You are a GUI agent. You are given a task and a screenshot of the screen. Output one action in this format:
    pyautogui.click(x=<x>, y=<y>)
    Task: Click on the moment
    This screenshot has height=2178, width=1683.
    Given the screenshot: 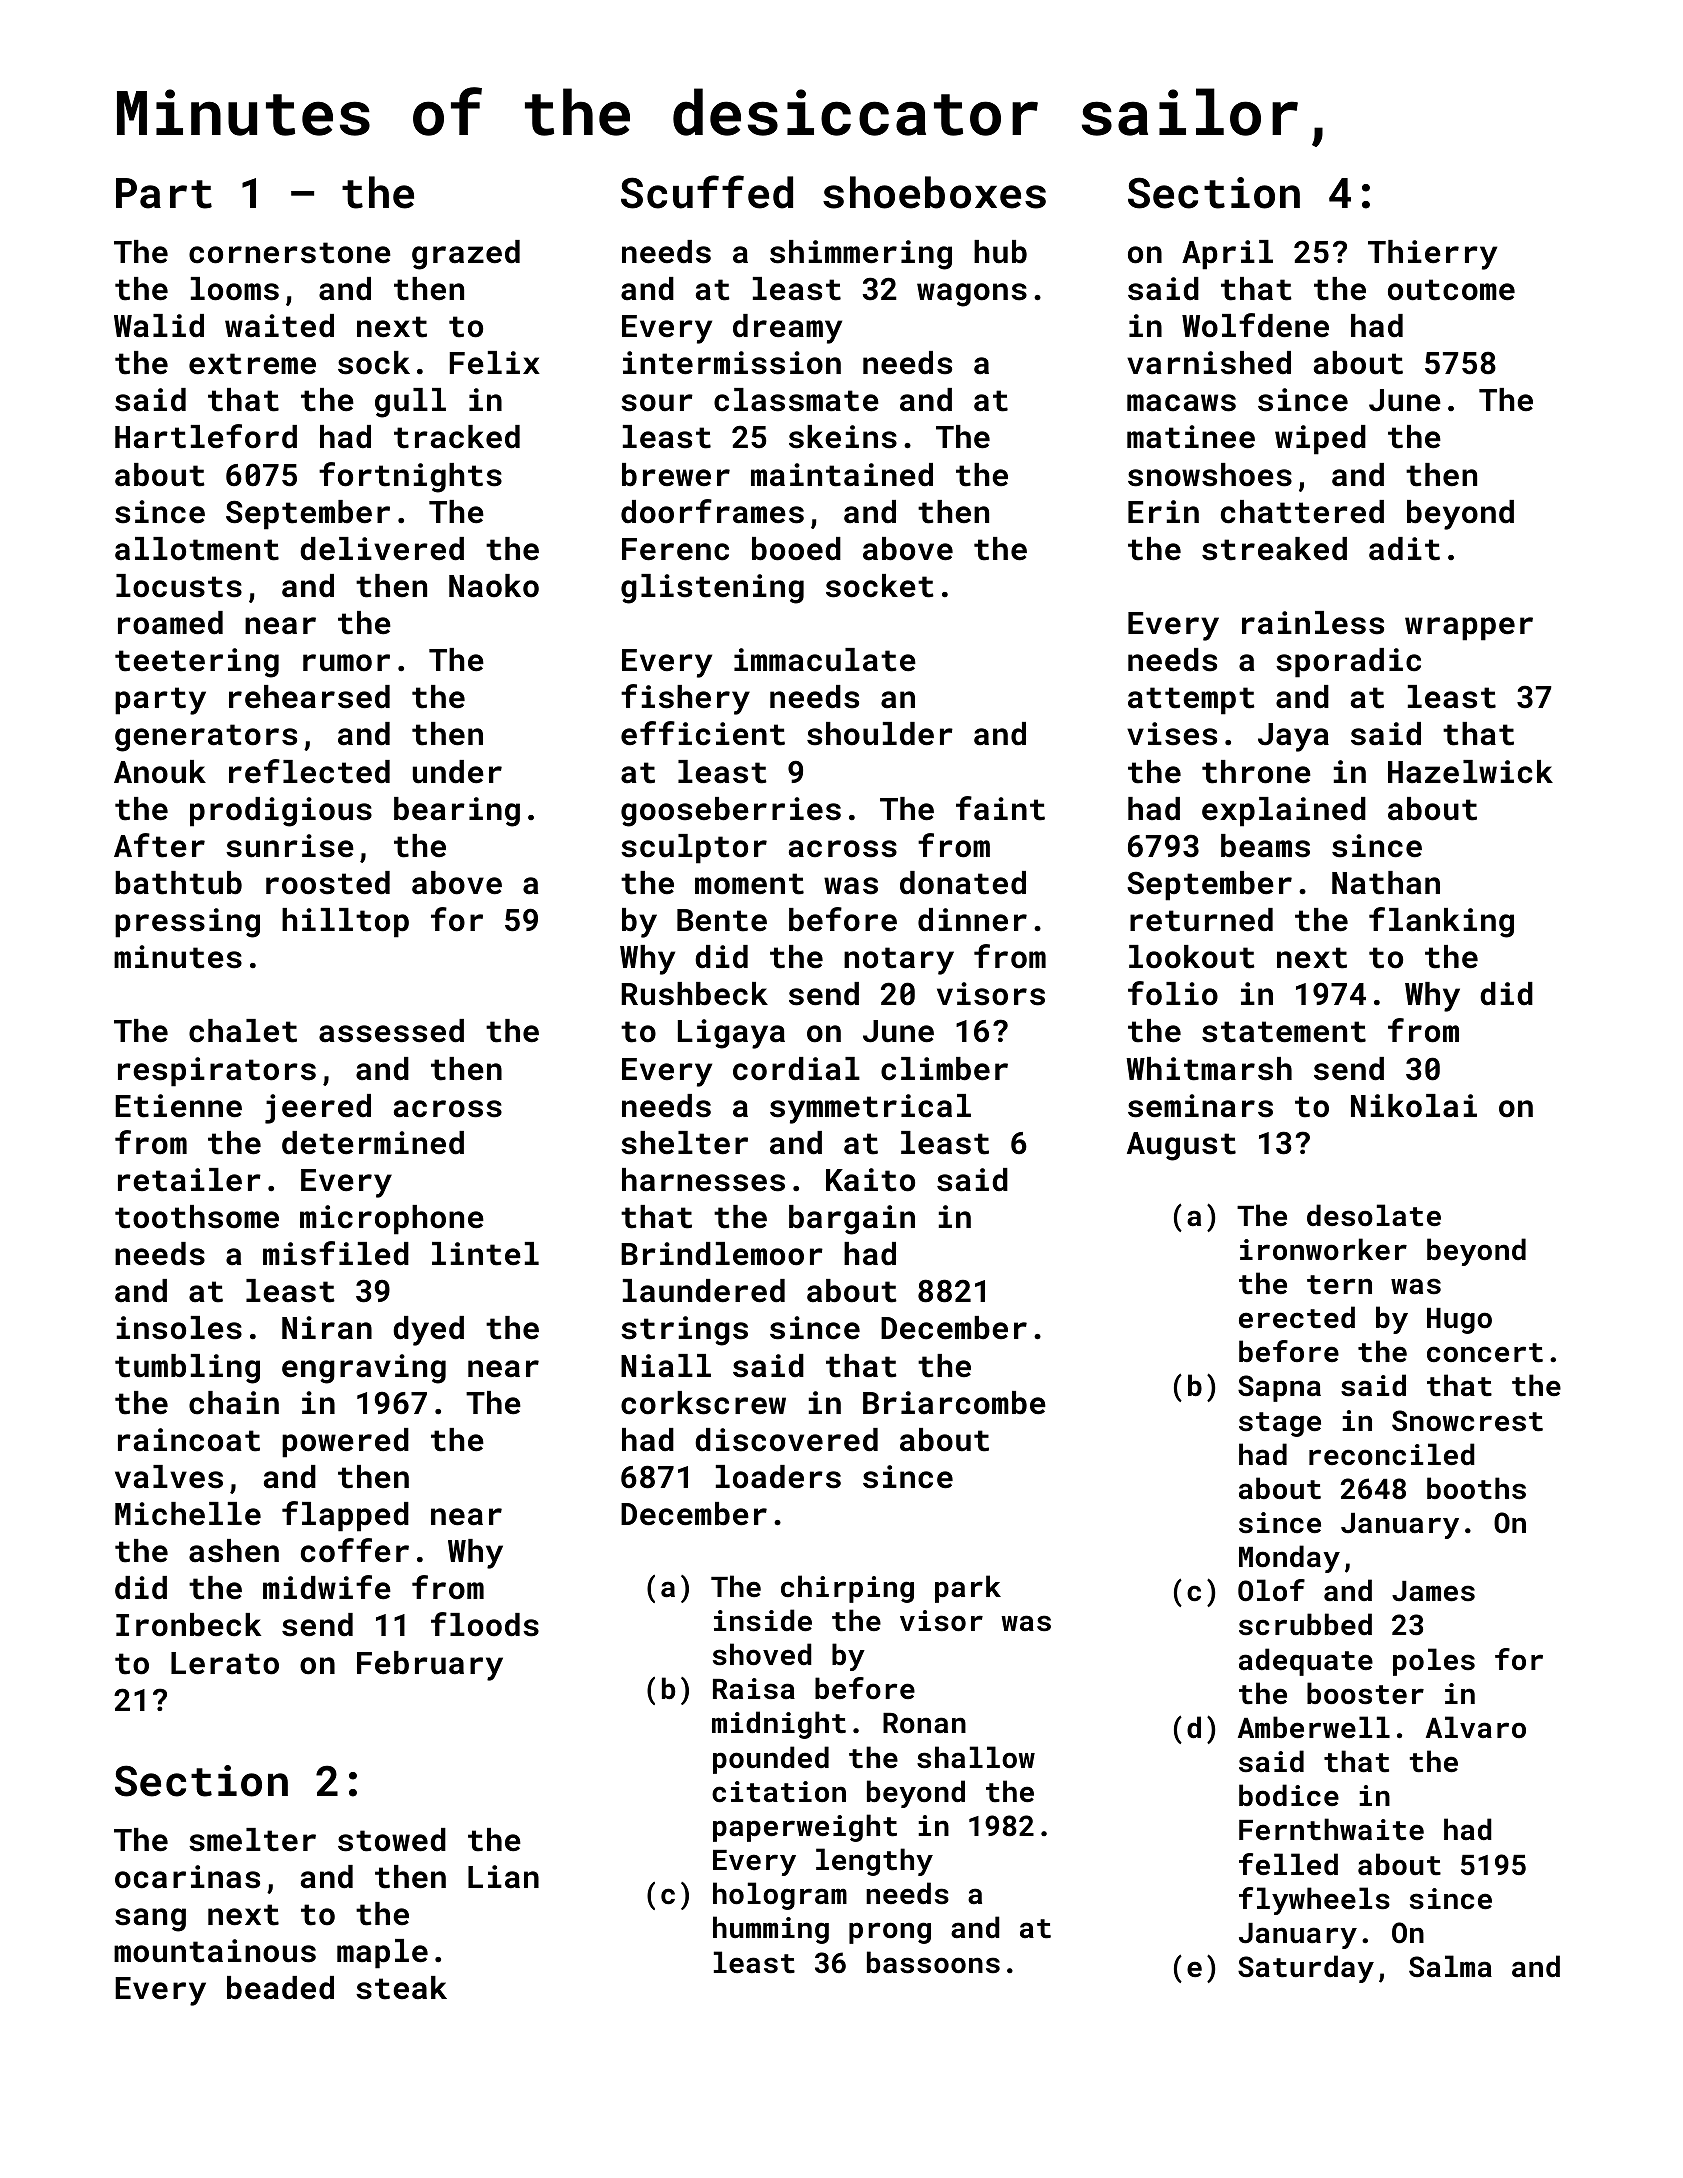 What is the action you would take?
    pyautogui.click(x=749, y=884)
